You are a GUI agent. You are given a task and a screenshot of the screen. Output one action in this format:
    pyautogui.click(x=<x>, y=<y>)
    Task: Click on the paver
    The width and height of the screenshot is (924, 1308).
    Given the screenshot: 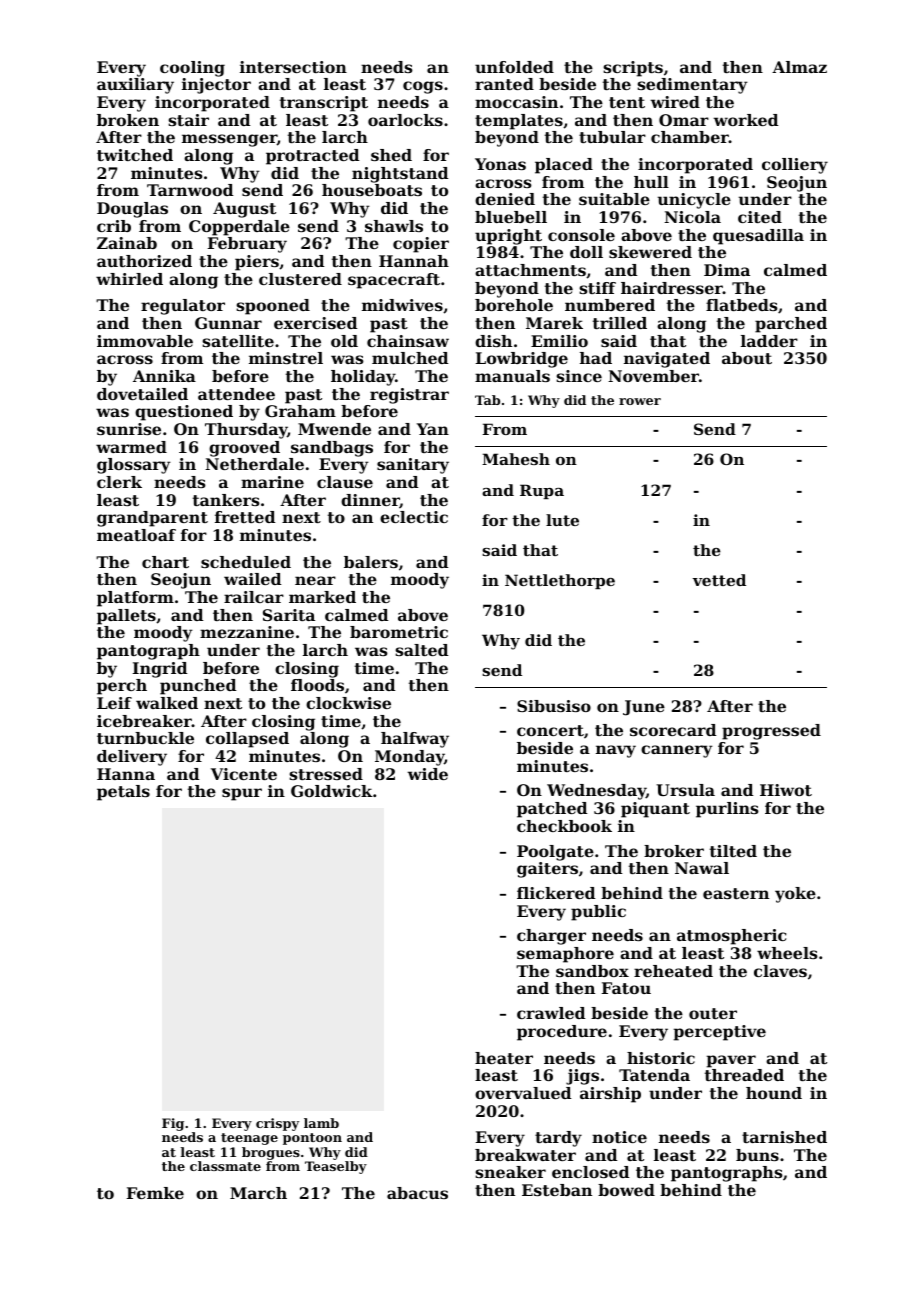 What is the action you would take?
    pyautogui.click(x=731, y=1061)
